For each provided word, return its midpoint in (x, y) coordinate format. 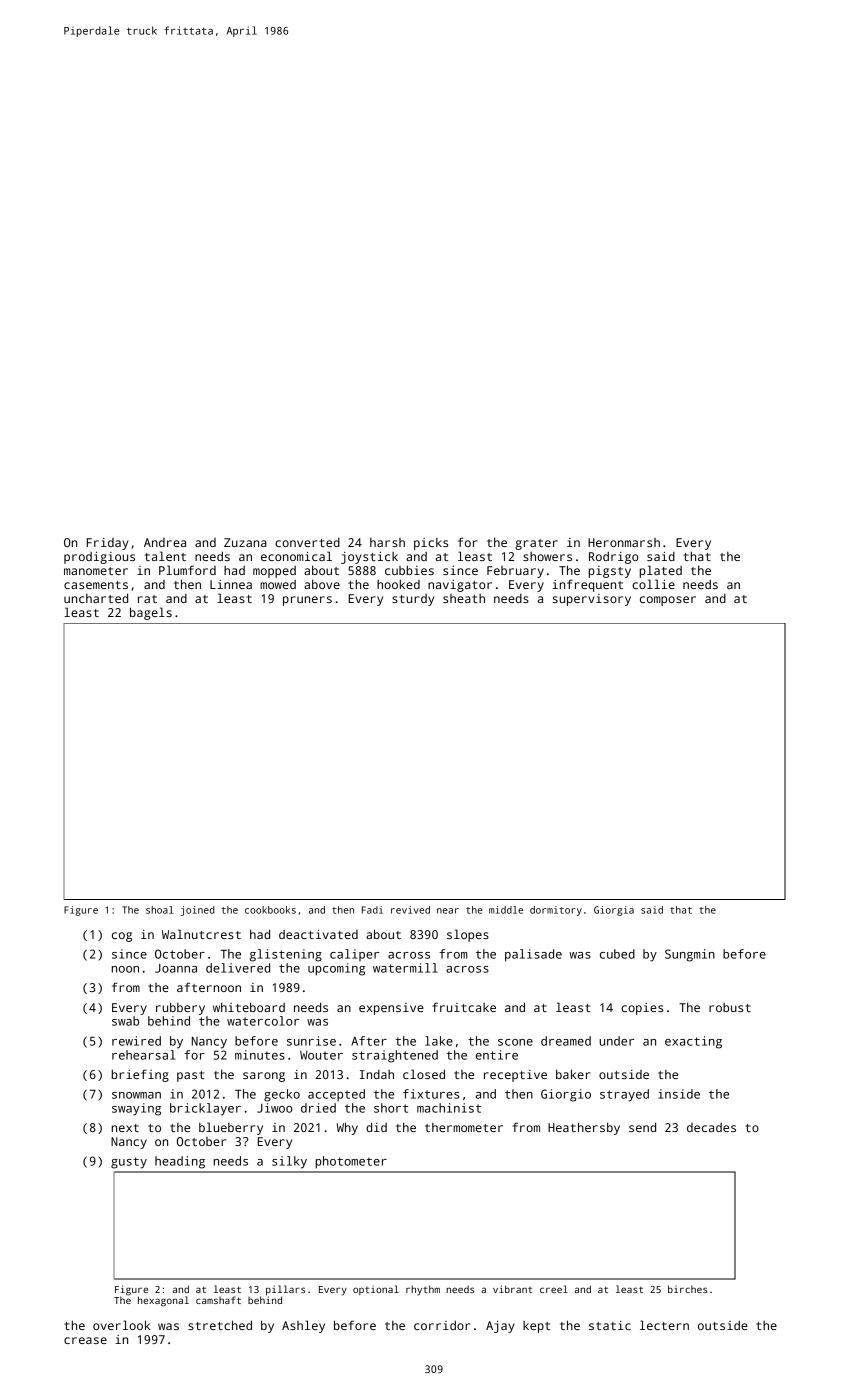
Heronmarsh (624, 542)
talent (165, 556)
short (391, 1108)
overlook (121, 1325)
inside (679, 1094)
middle (506, 910)
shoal (159, 910)
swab (125, 1021)
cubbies (409, 570)
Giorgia (614, 911)
